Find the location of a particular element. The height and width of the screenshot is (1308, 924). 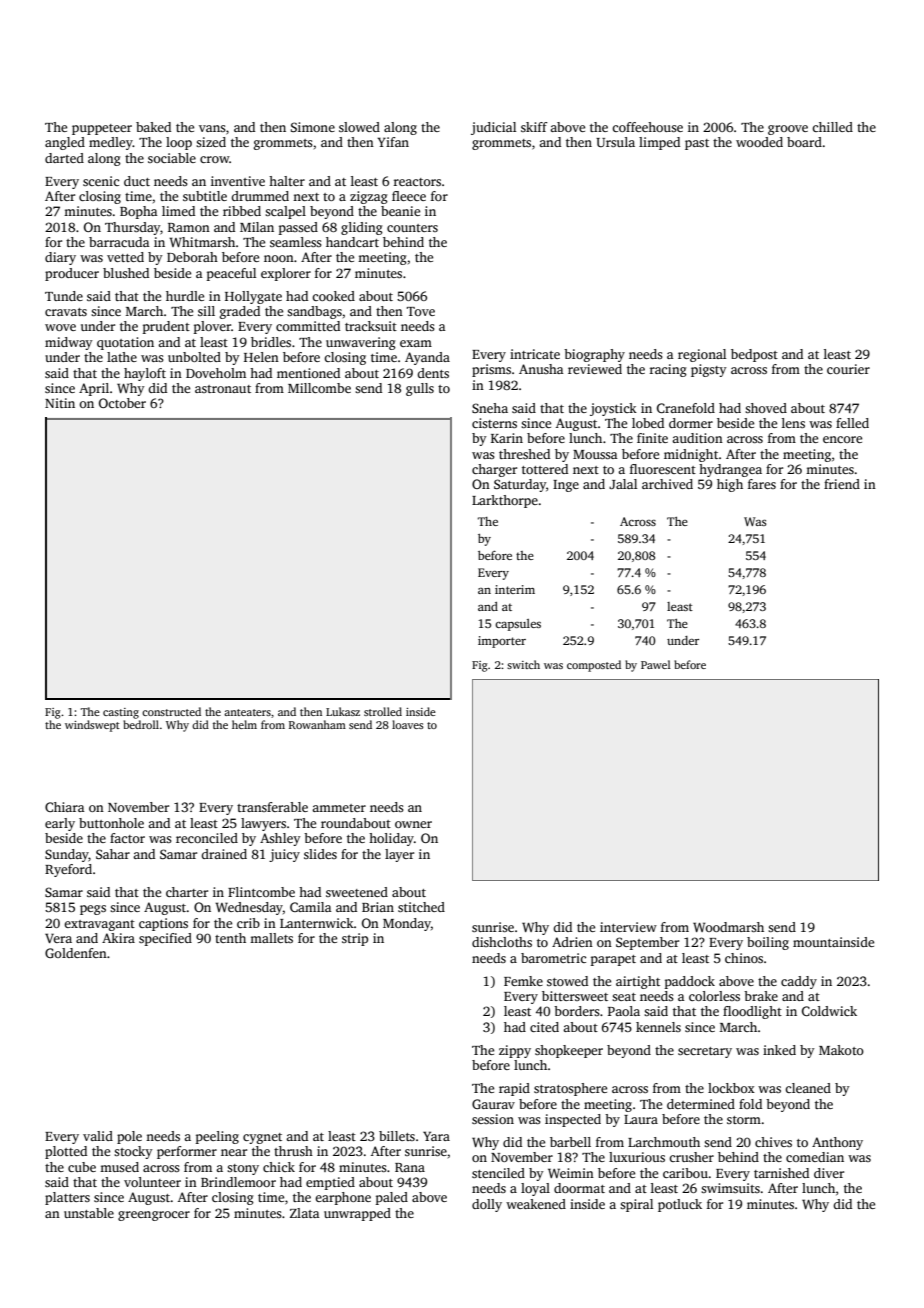

interim is located at coordinates (515, 589).
